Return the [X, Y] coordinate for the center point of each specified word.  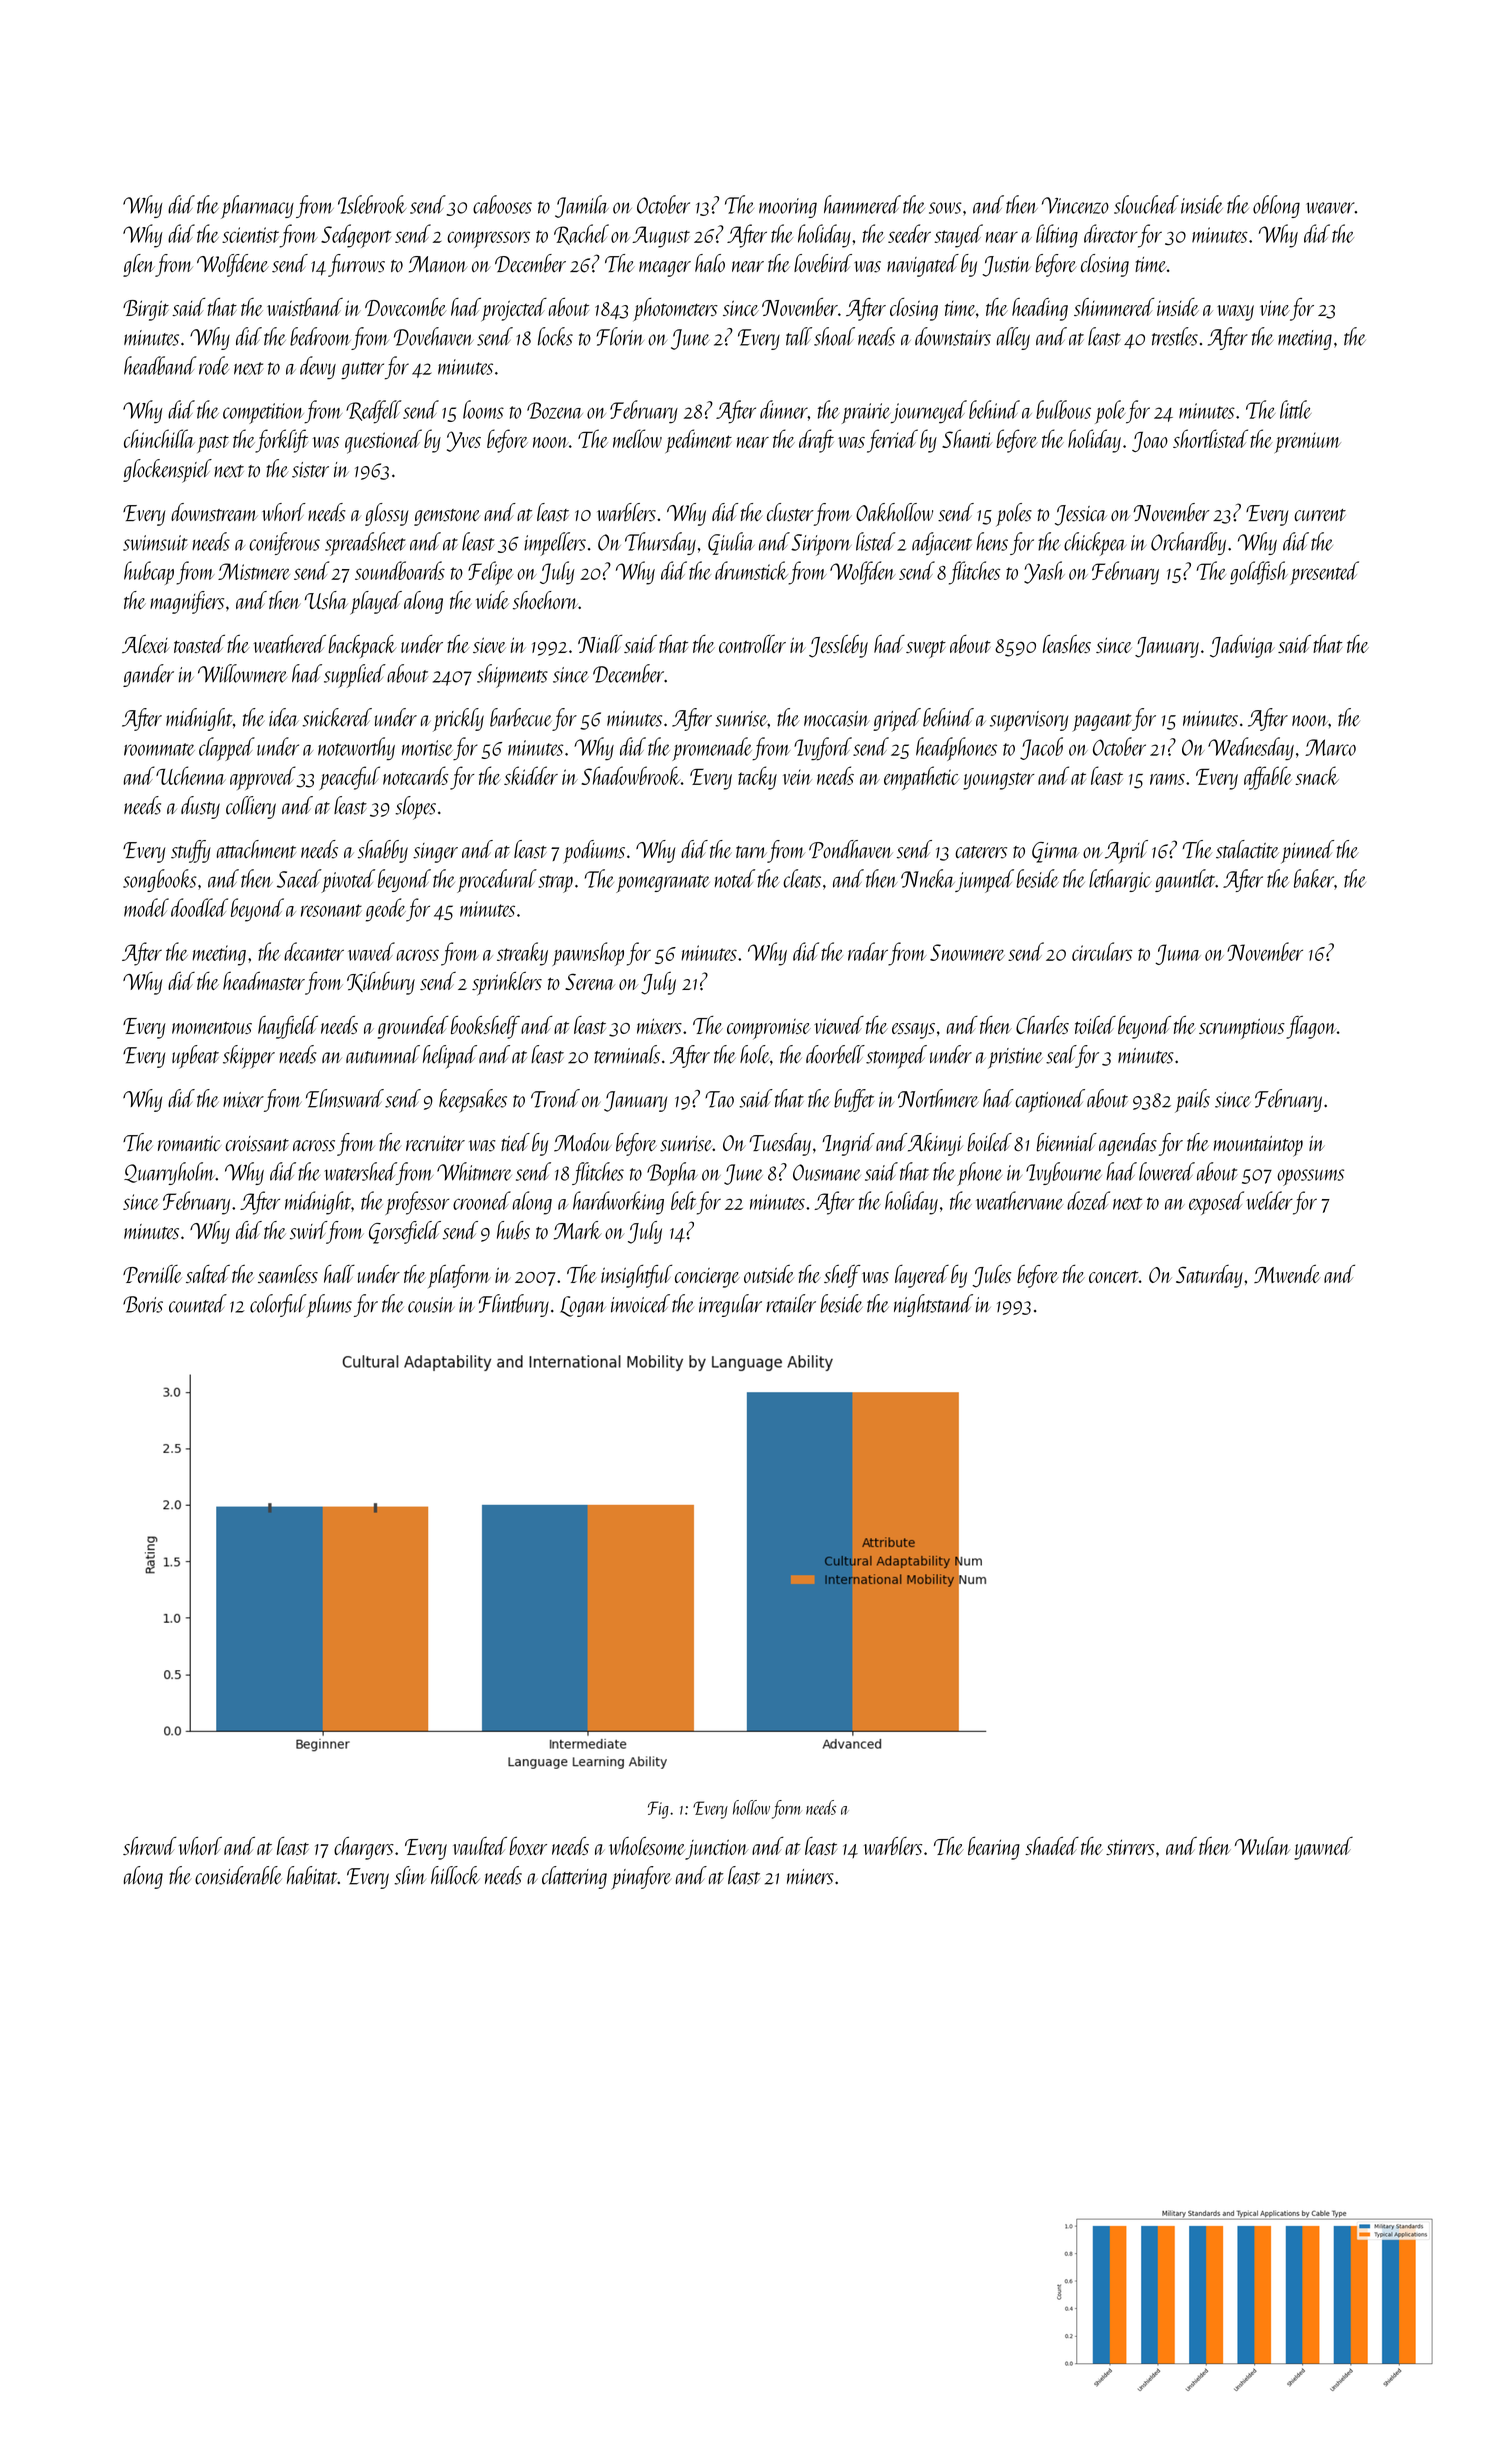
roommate [159, 749]
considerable [238, 1875]
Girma [1055, 852]
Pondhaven [851, 849]
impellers [555, 544]
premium [1308, 443]
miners [810, 1877]
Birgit [146, 310]
